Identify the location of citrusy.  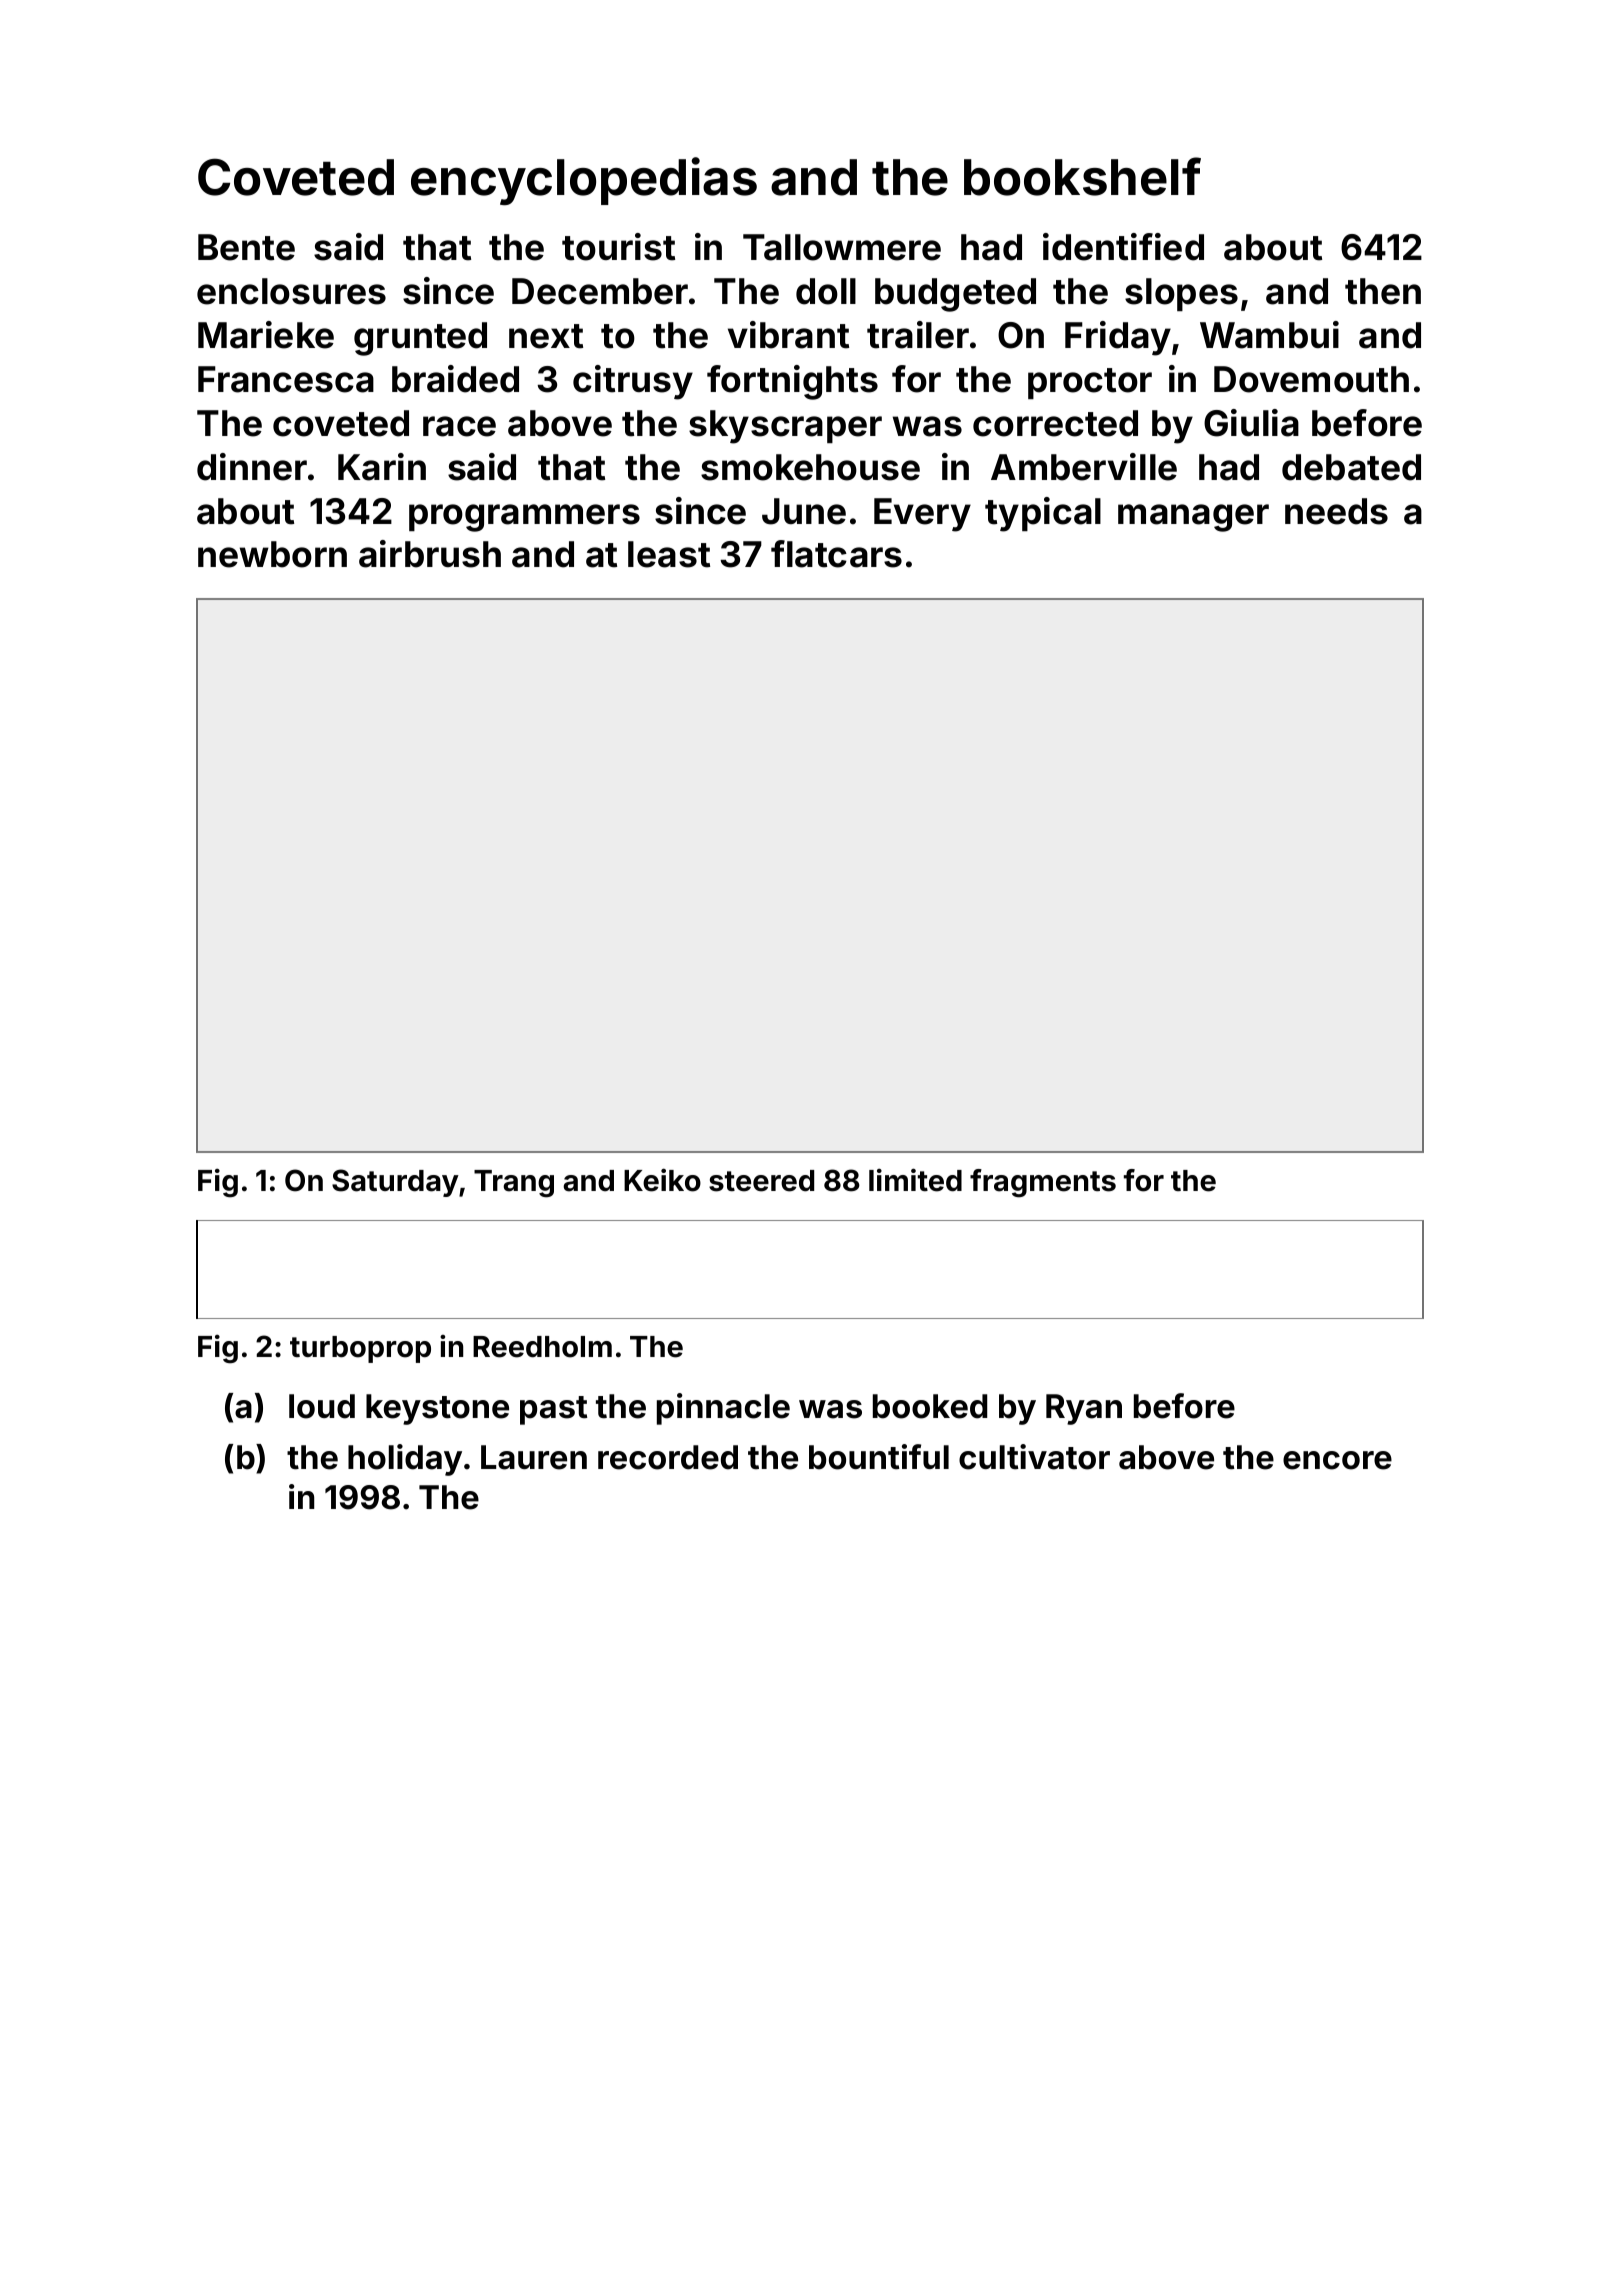
(633, 382).
